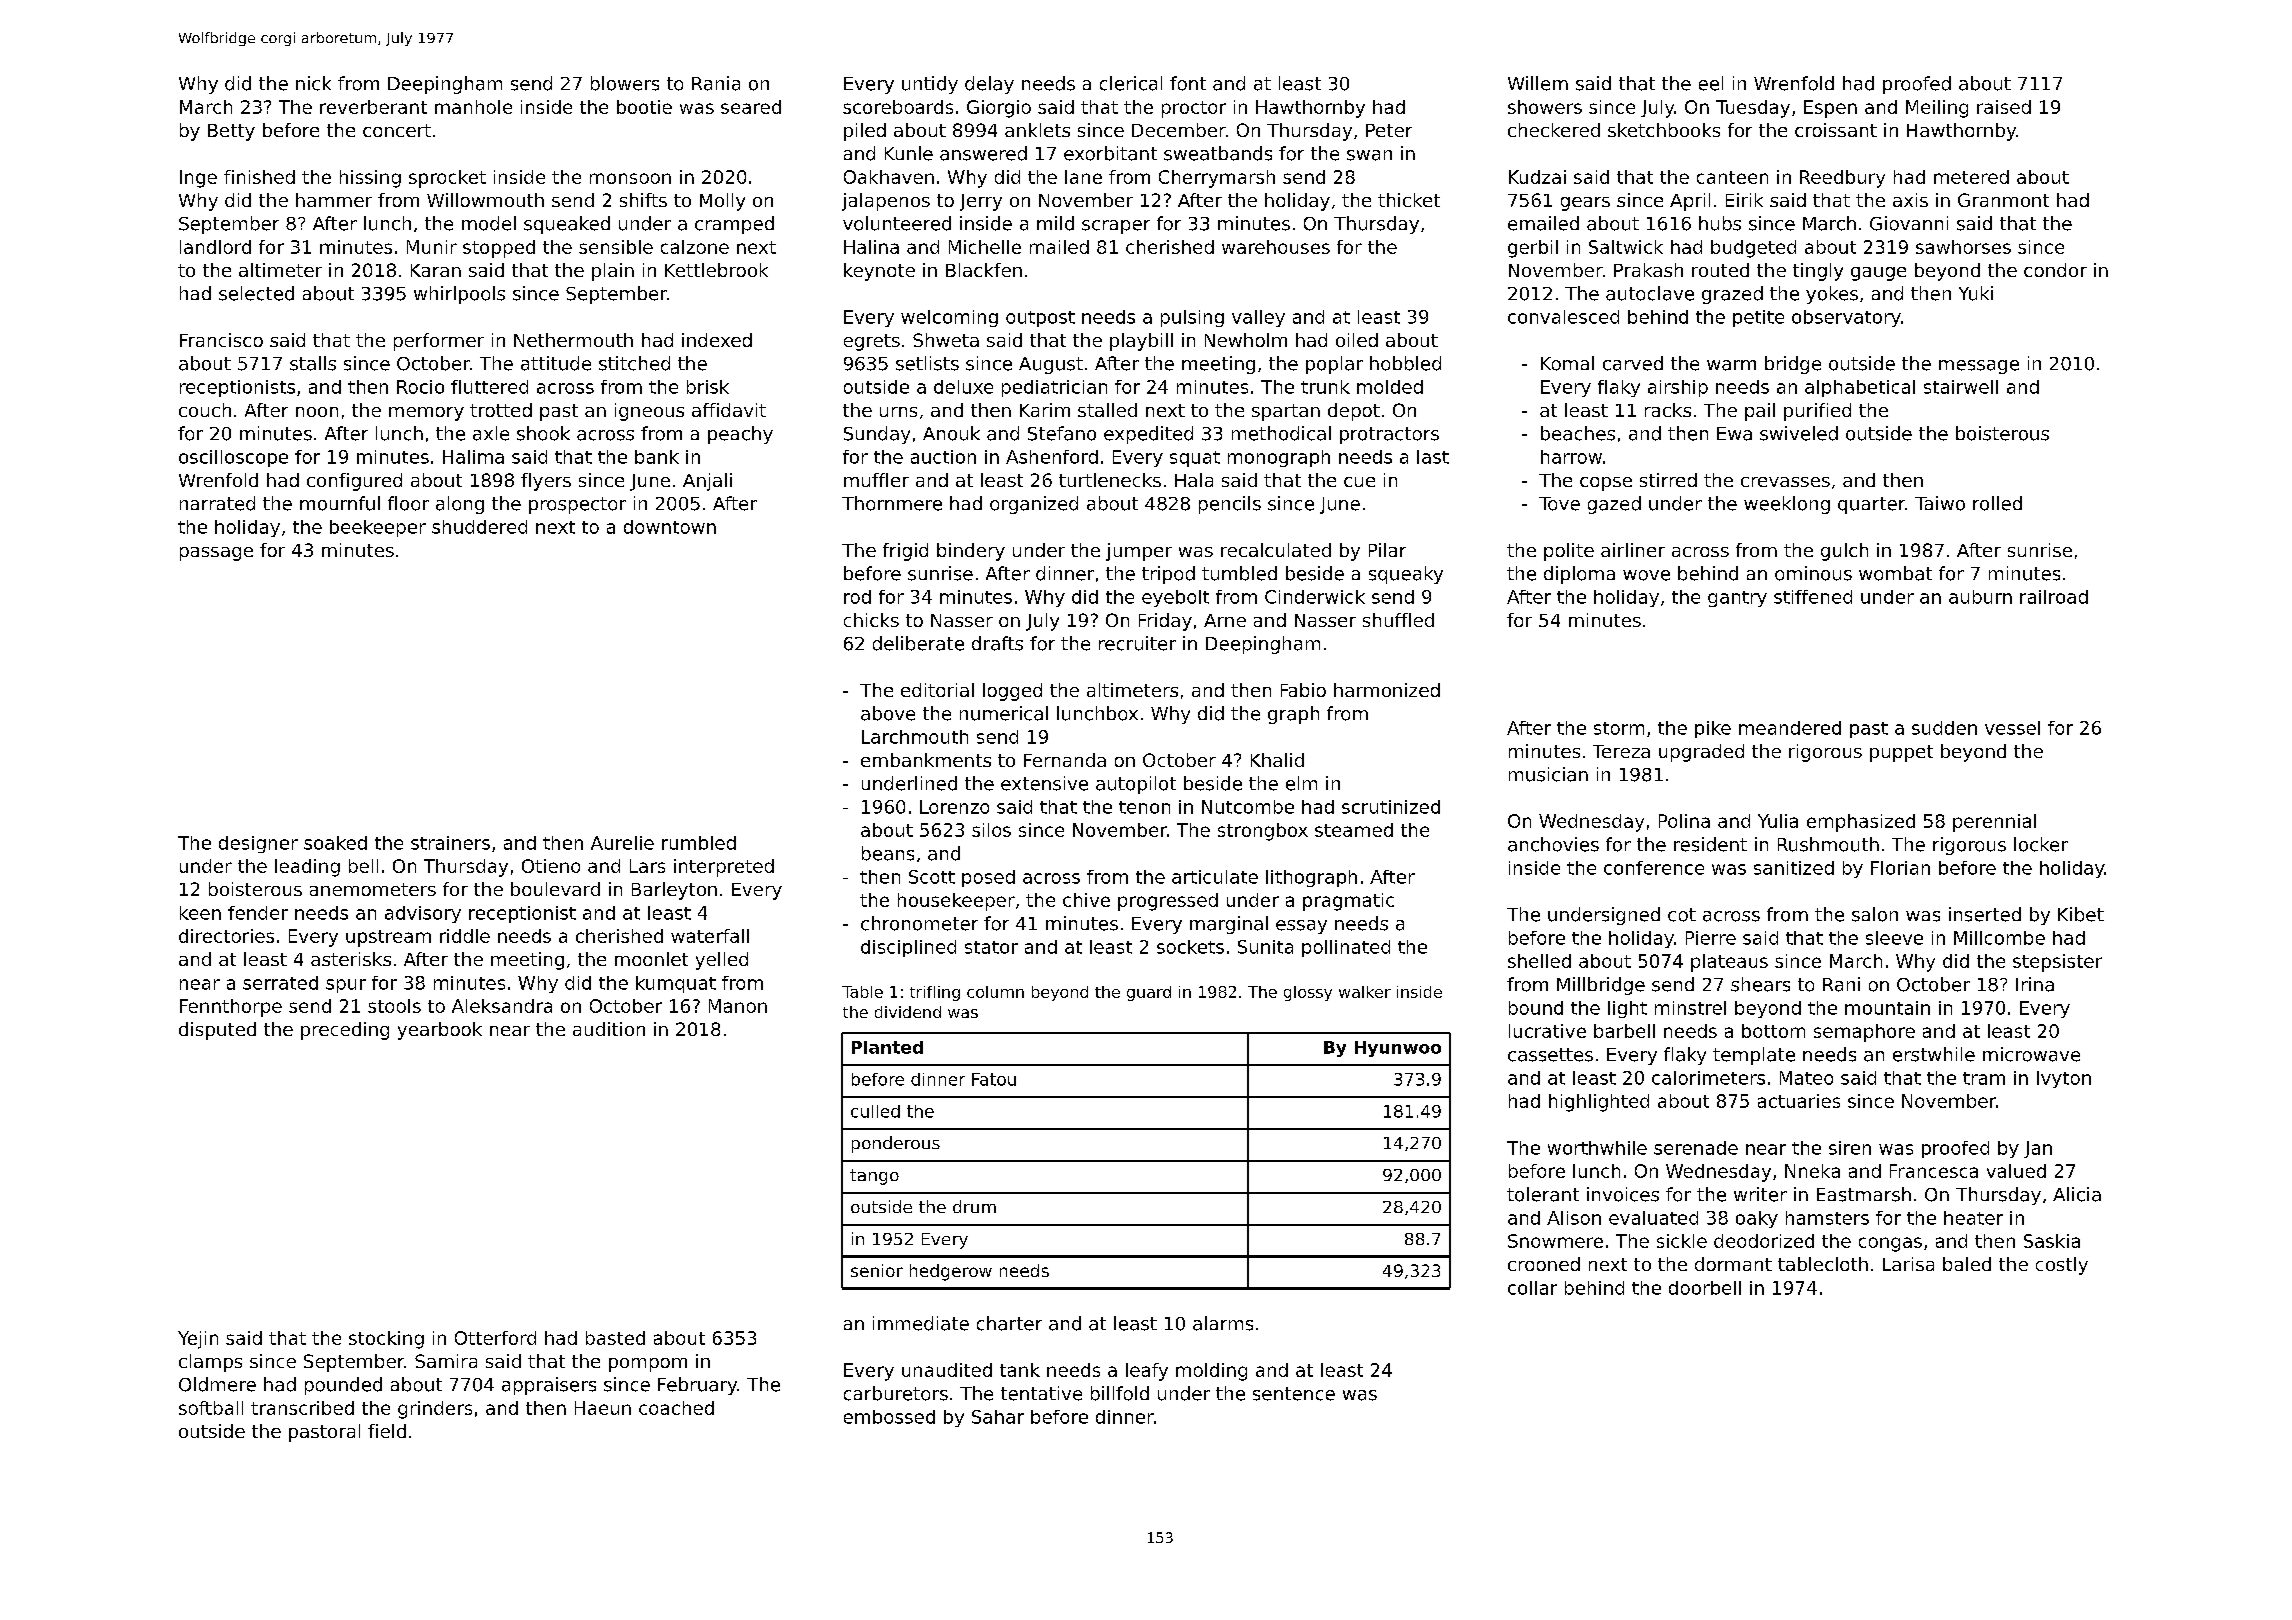 Image resolution: width=2292 pixels, height=1620 pixels. Describe the element at coordinates (313, 83) in the image. I see `nick` at that location.
